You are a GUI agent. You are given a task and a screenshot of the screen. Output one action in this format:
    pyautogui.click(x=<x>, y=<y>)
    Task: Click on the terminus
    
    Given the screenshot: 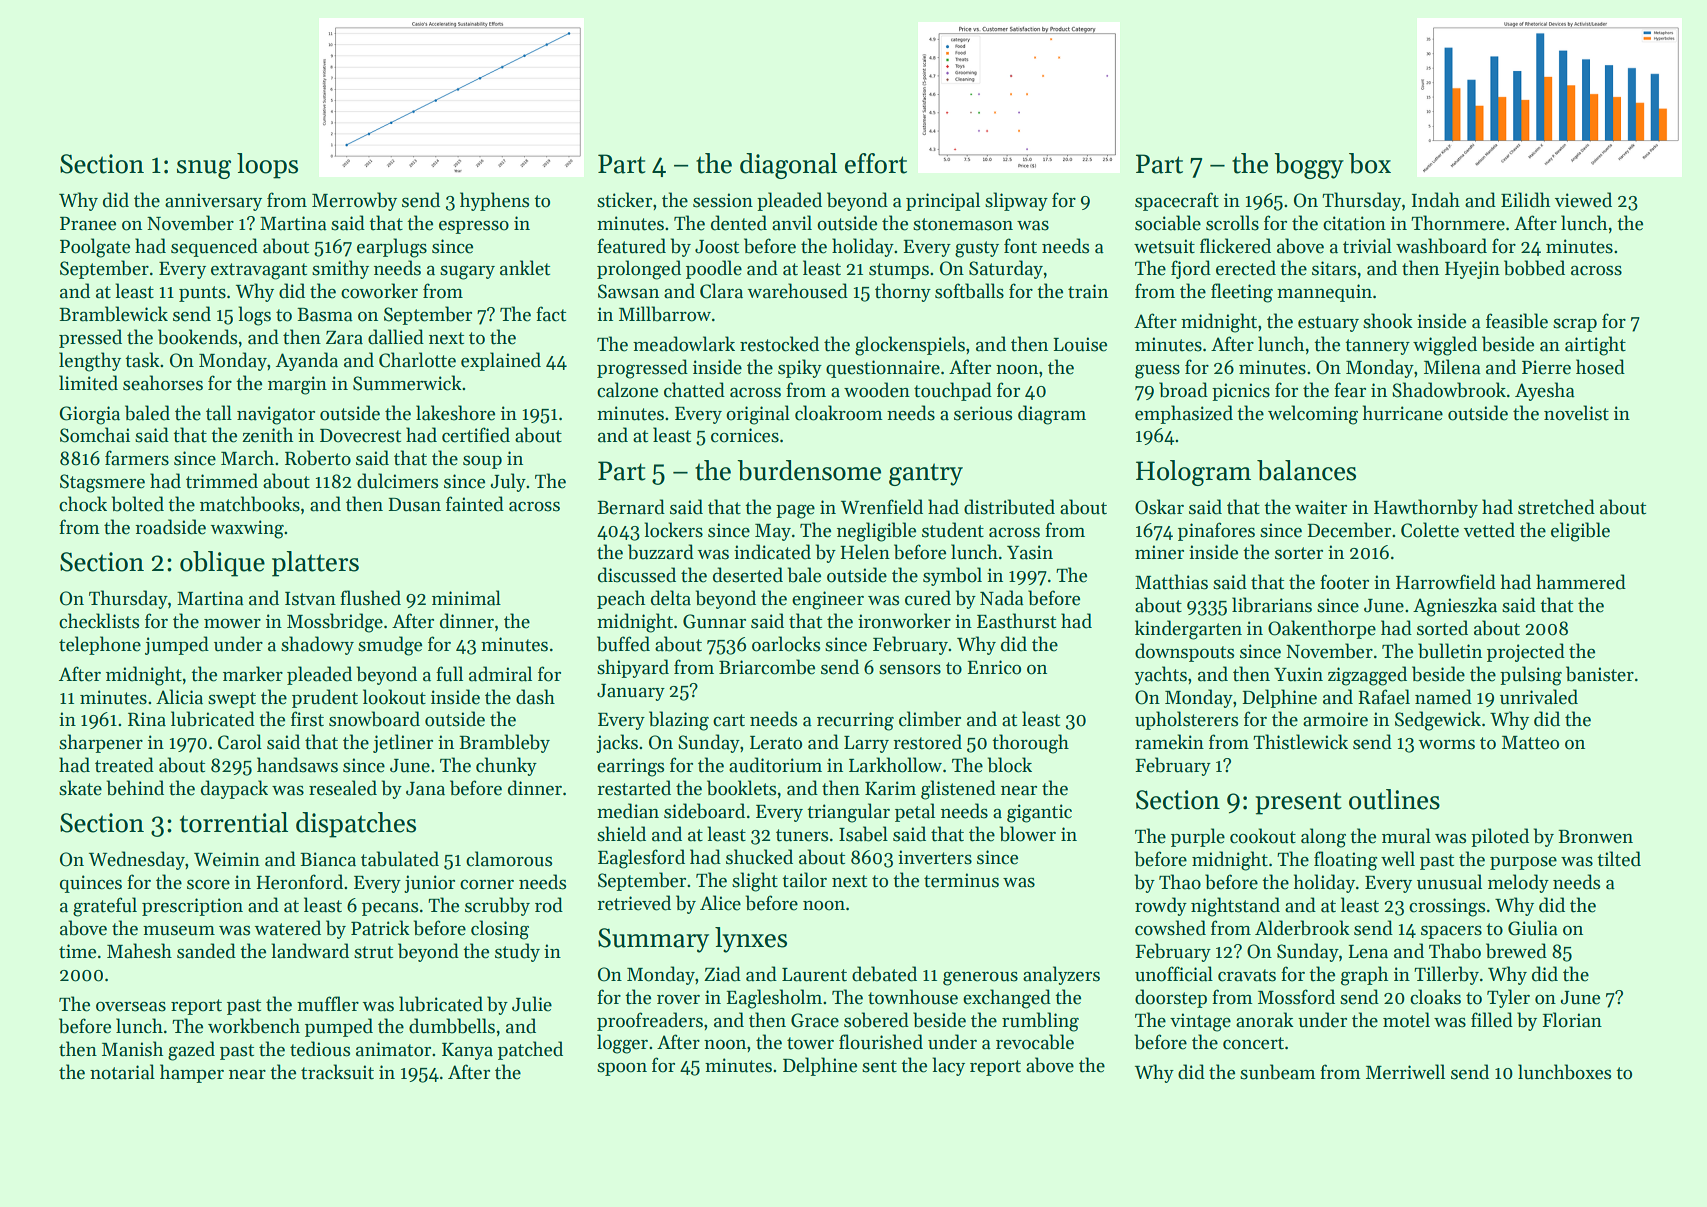 What is the action you would take?
    pyautogui.click(x=961, y=880)
